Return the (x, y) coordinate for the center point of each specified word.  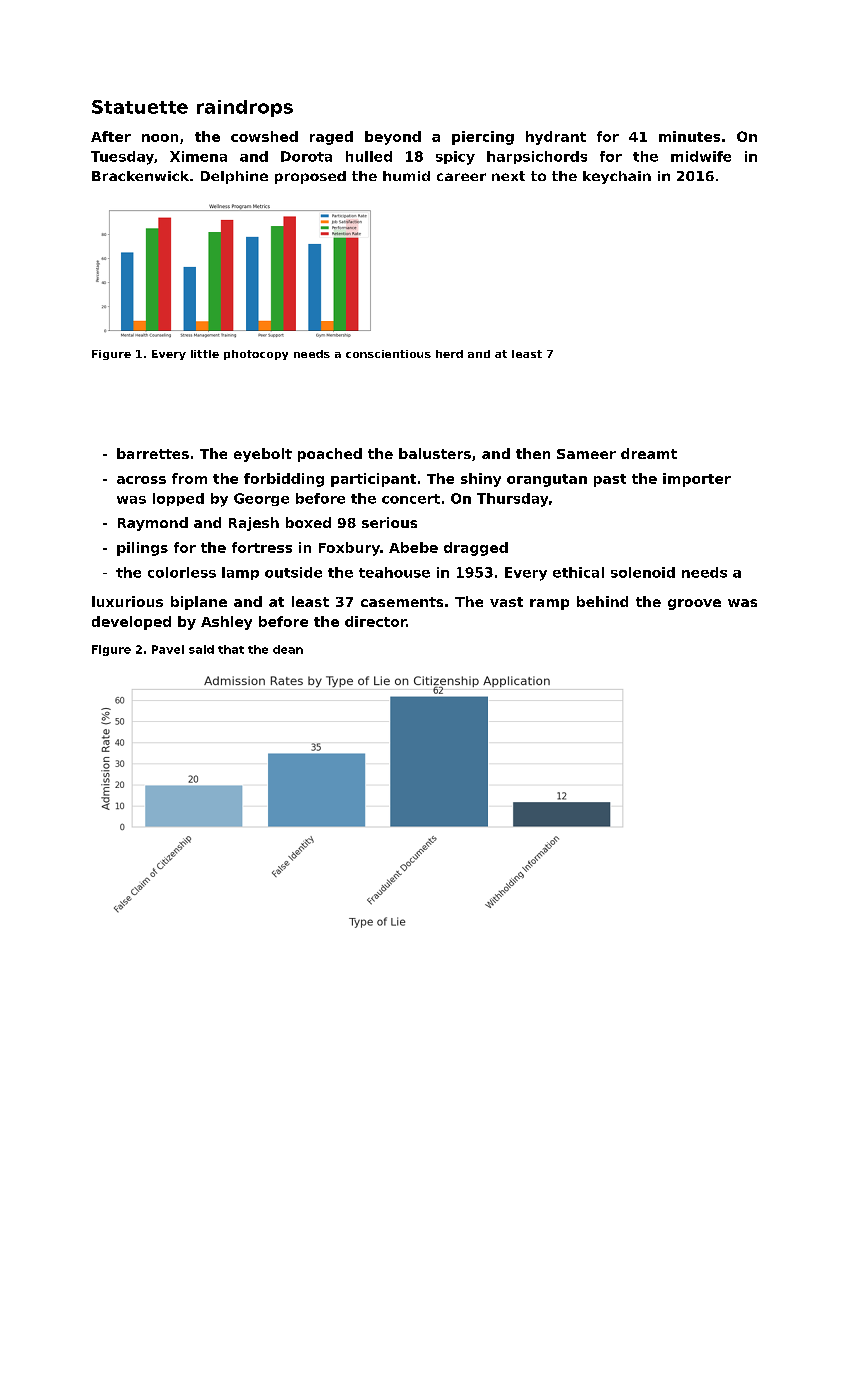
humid (406, 176)
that (231, 649)
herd (449, 354)
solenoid (643, 572)
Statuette (140, 107)
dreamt (649, 453)
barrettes (153, 453)
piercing (483, 138)
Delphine (234, 177)
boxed (308, 522)
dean (288, 649)
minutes (689, 136)
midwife (701, 156)
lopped (178, 499)
